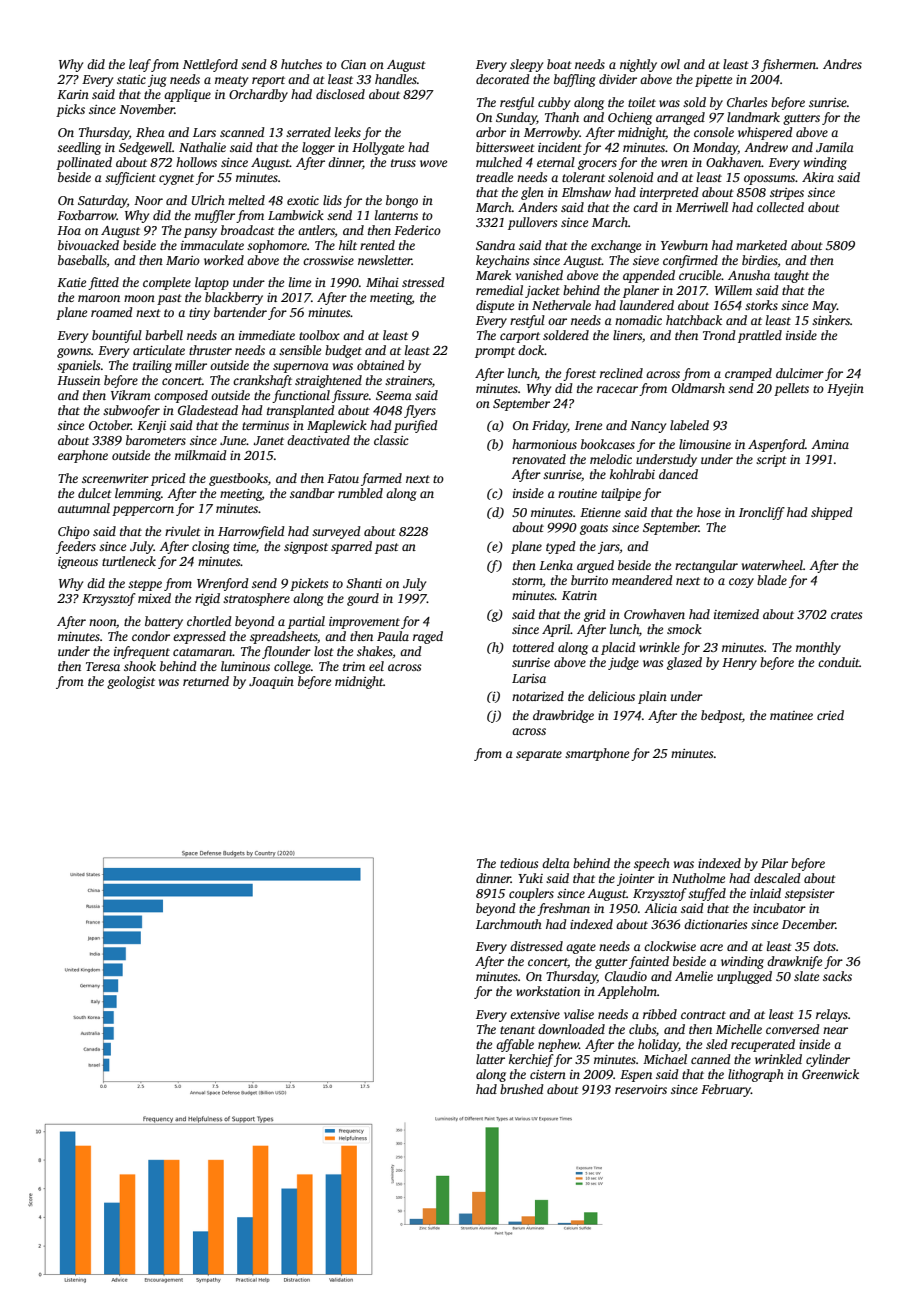  Describe the element at coordinates (522, 1089) in the image. I see `brushed` at that location.
